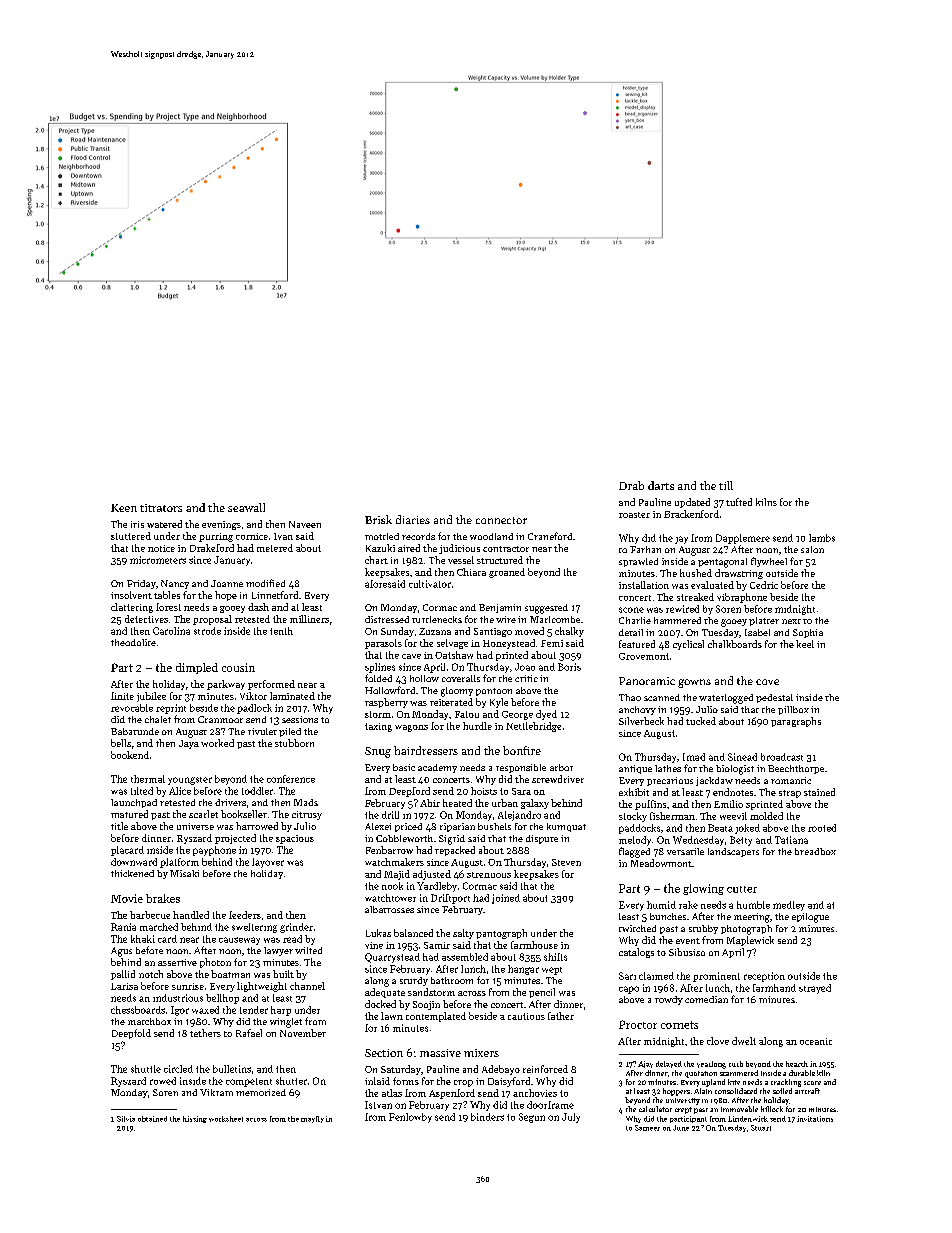 This image has width=952, height=1233. I want to click on Silverbeck, so click(641, 721).
